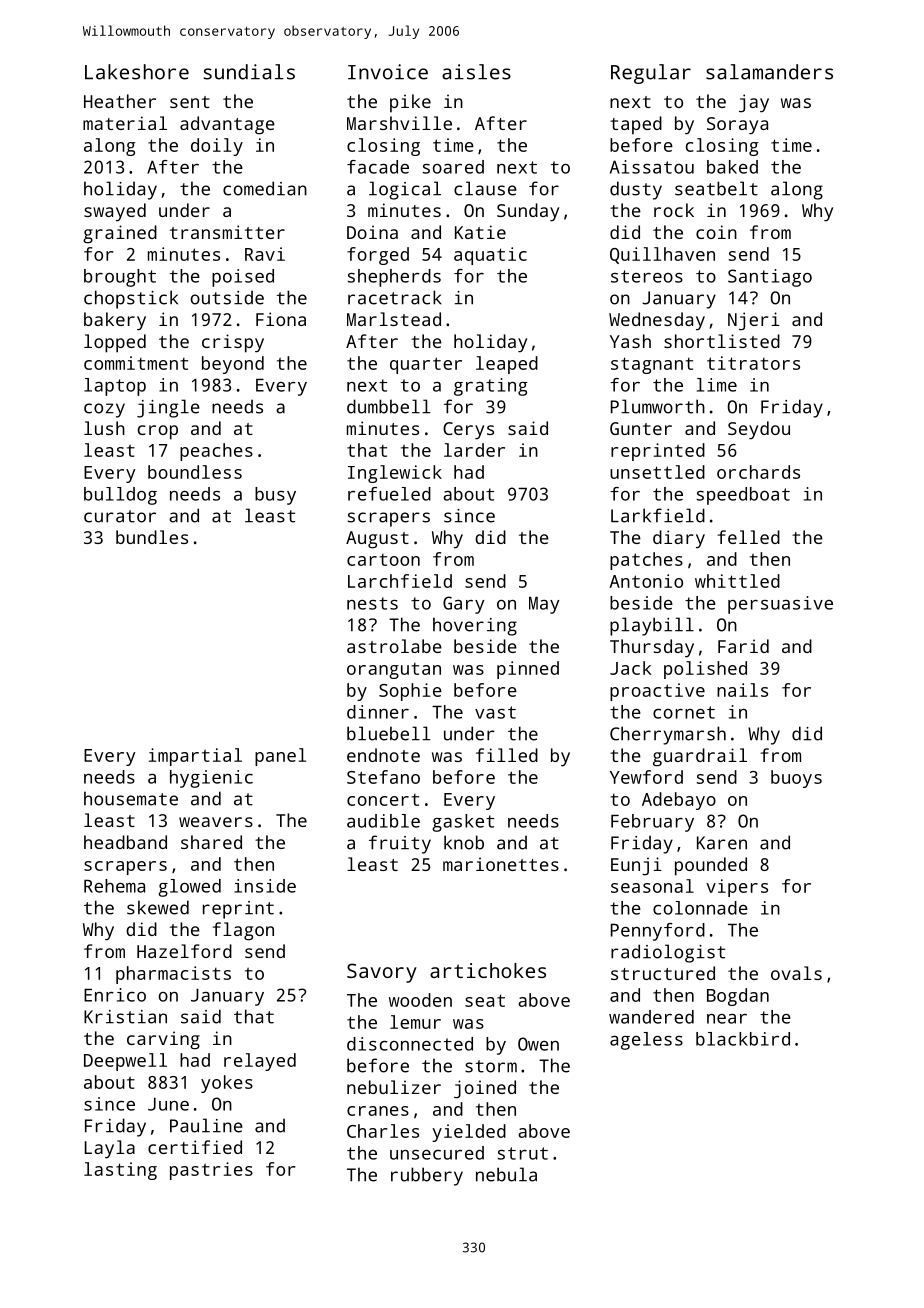  I want to click on Savory, so click(382, 973).
